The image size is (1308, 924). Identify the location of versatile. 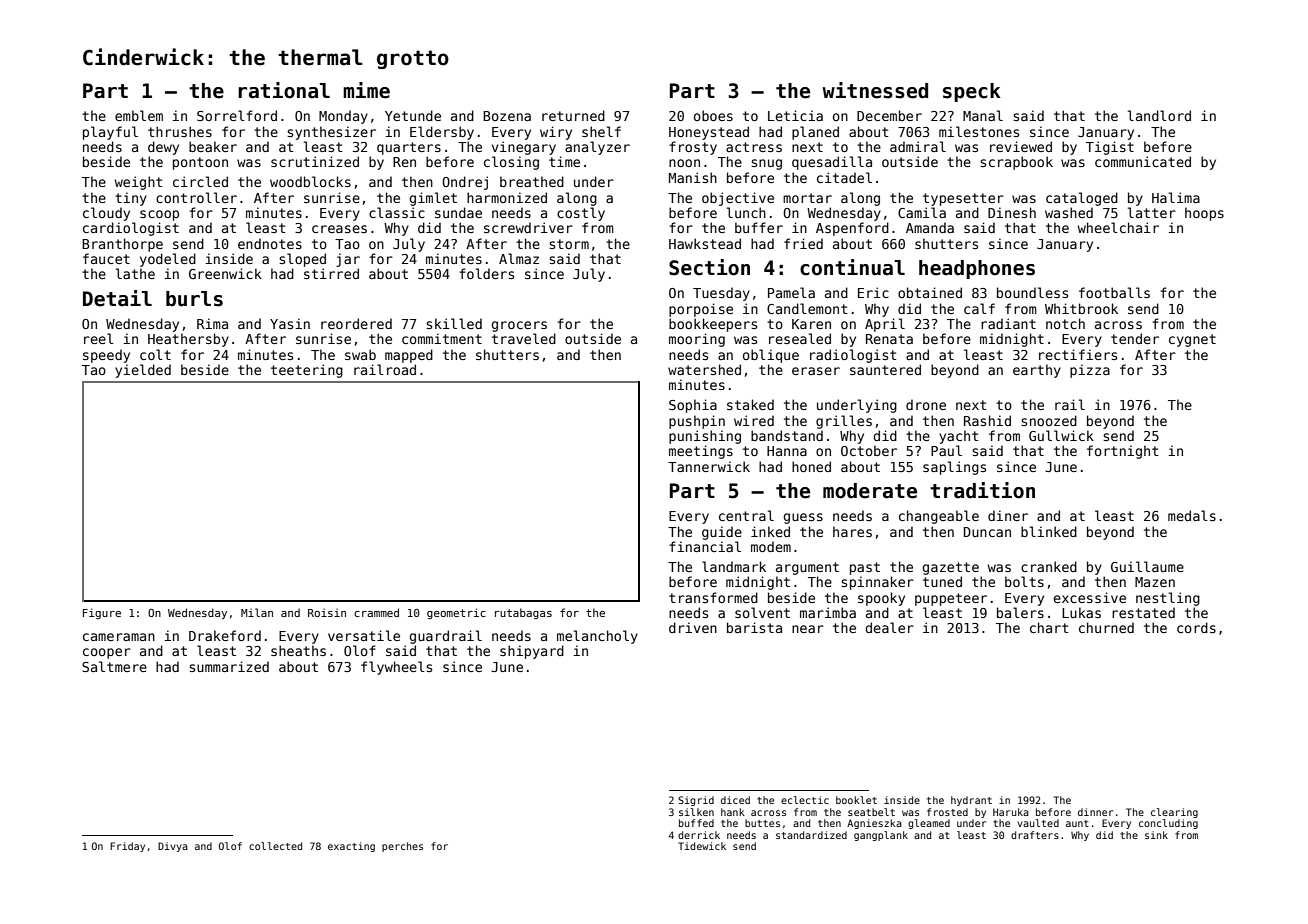
(364, 635).
